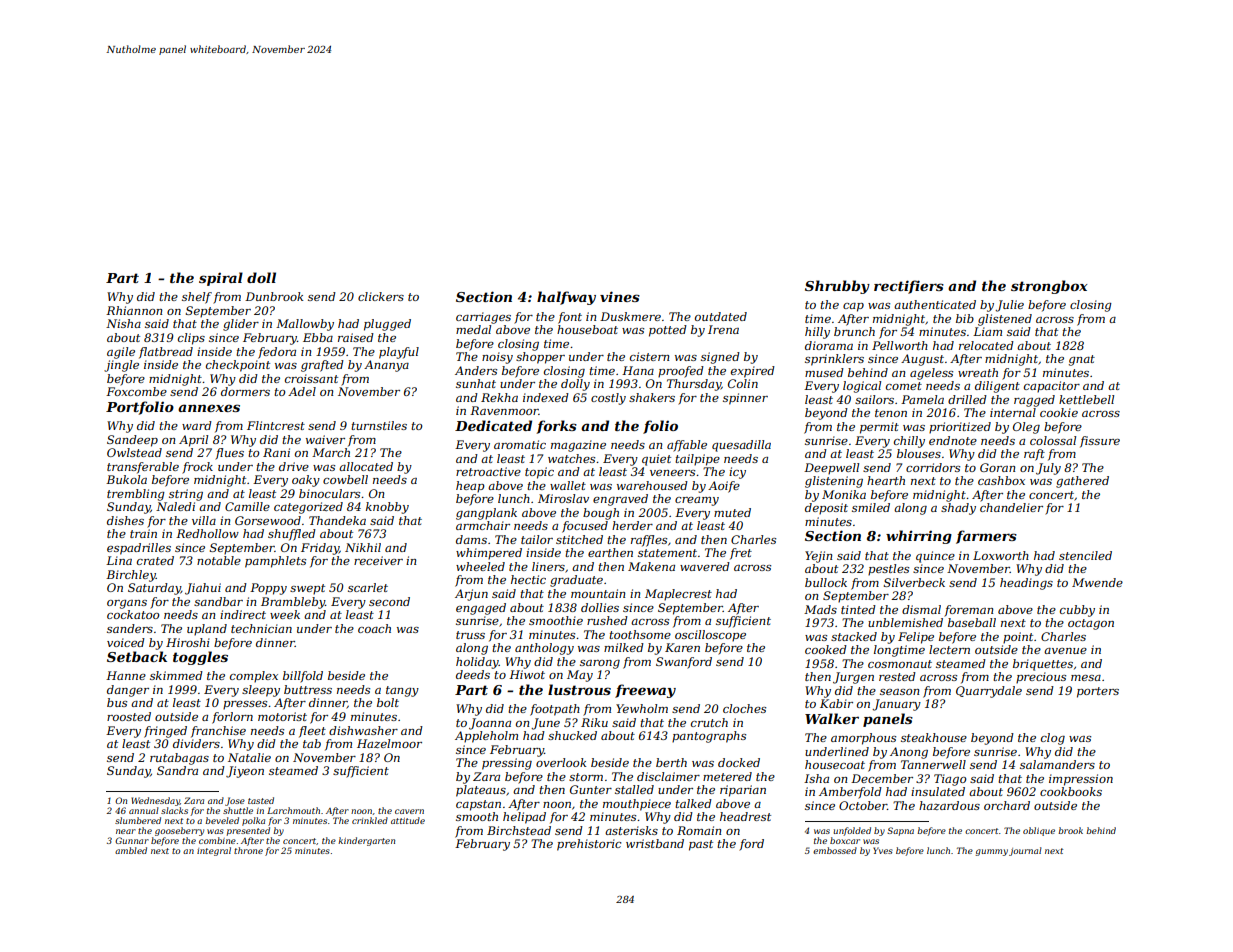 The height and width of the image is (952, 1233). I want to click on spiral, so click(221, 279).
